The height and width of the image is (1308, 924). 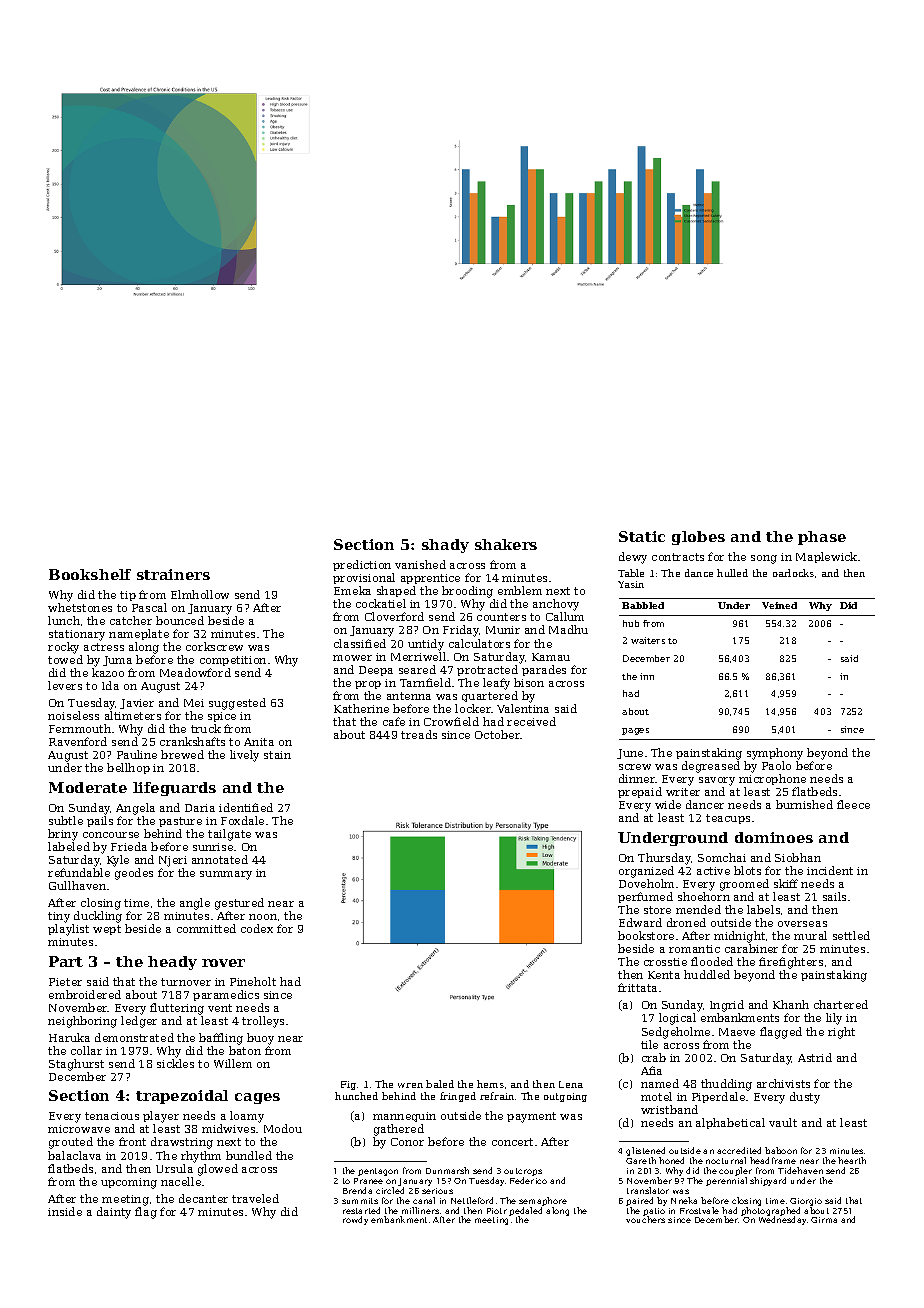 I want to click on Static, so click(x=642, y=536).
